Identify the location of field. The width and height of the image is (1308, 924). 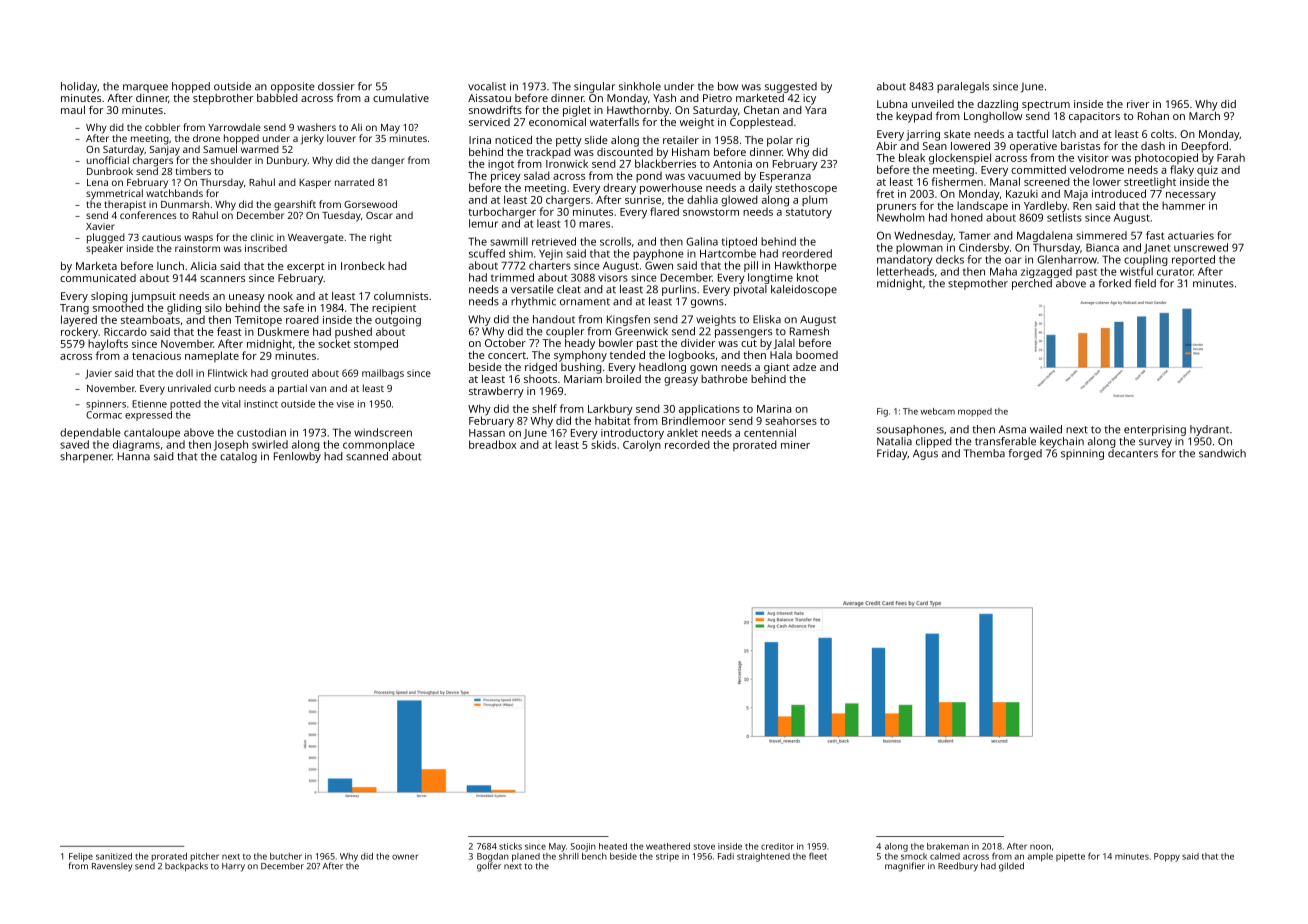
(1145, 283).
